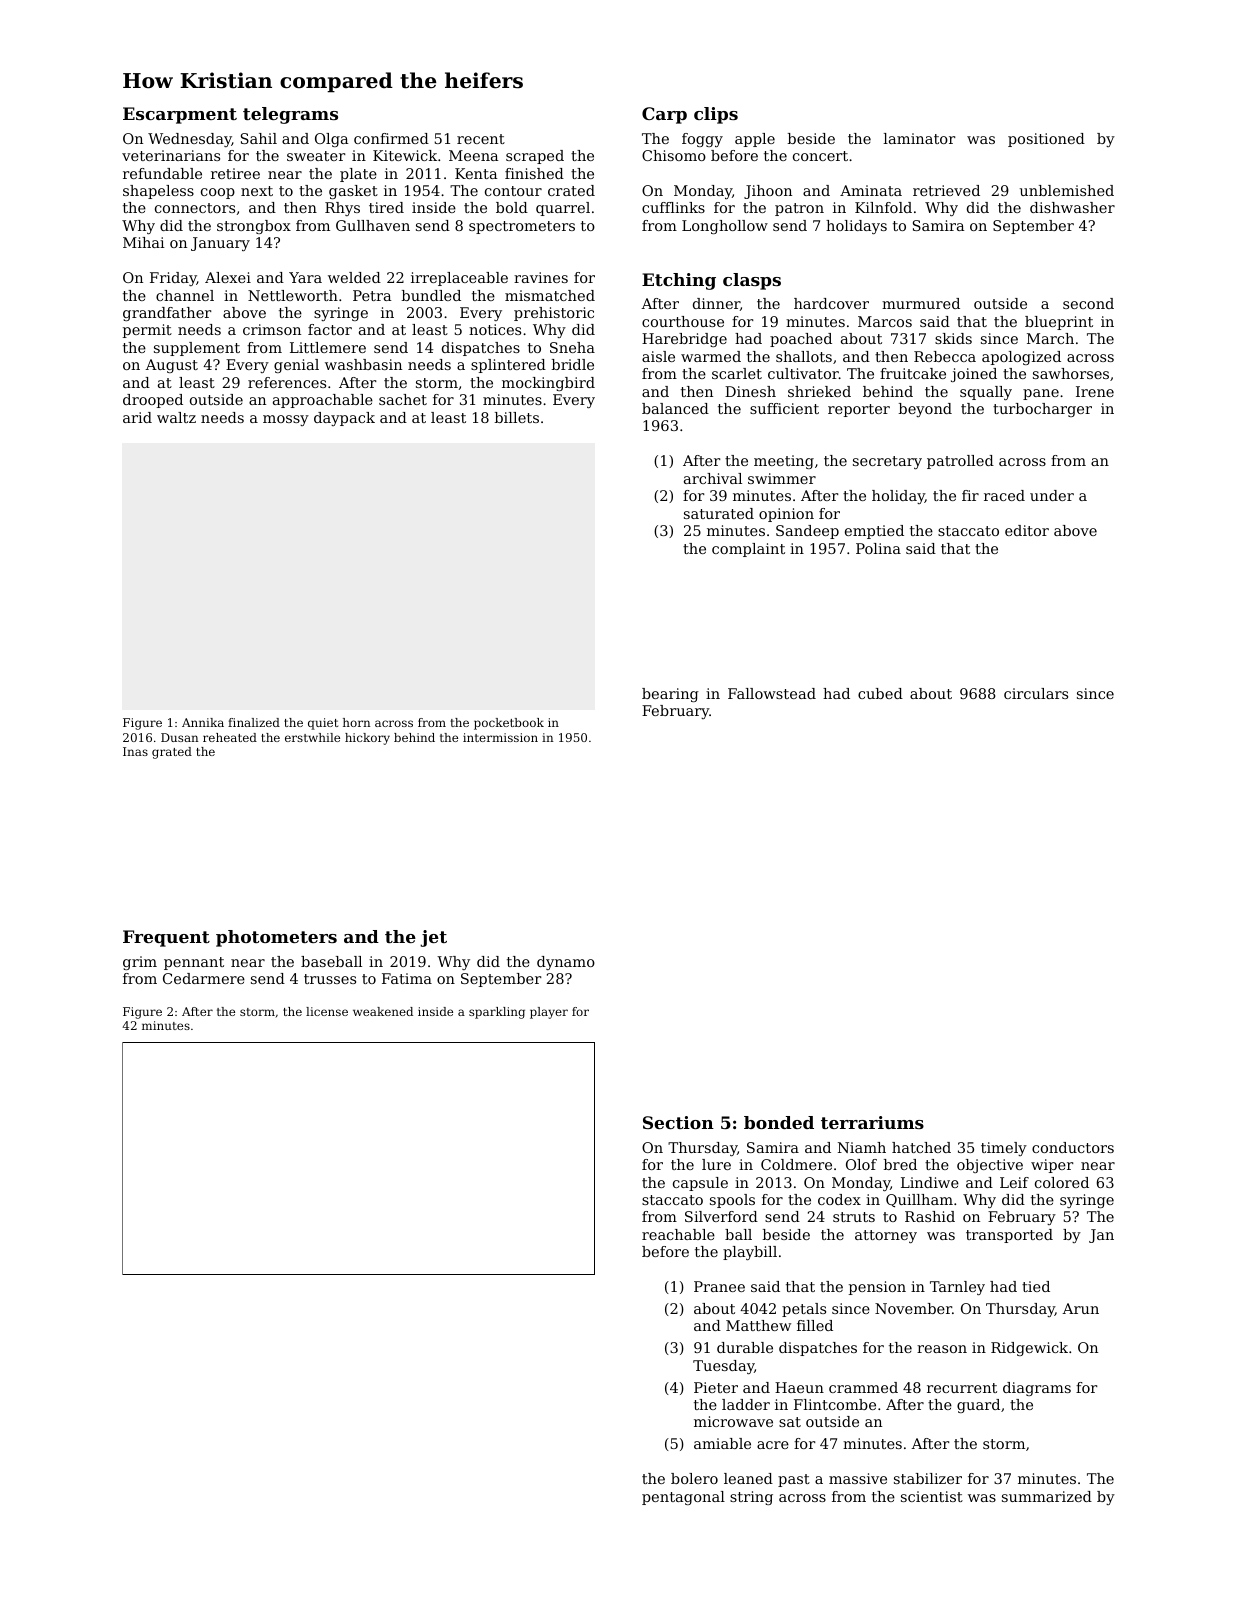 Image resolution: width=1237 pixels, height=1601 pixels. Describe the element at coordinates (694, 1478) in the page. I see `bolero` at that location.
